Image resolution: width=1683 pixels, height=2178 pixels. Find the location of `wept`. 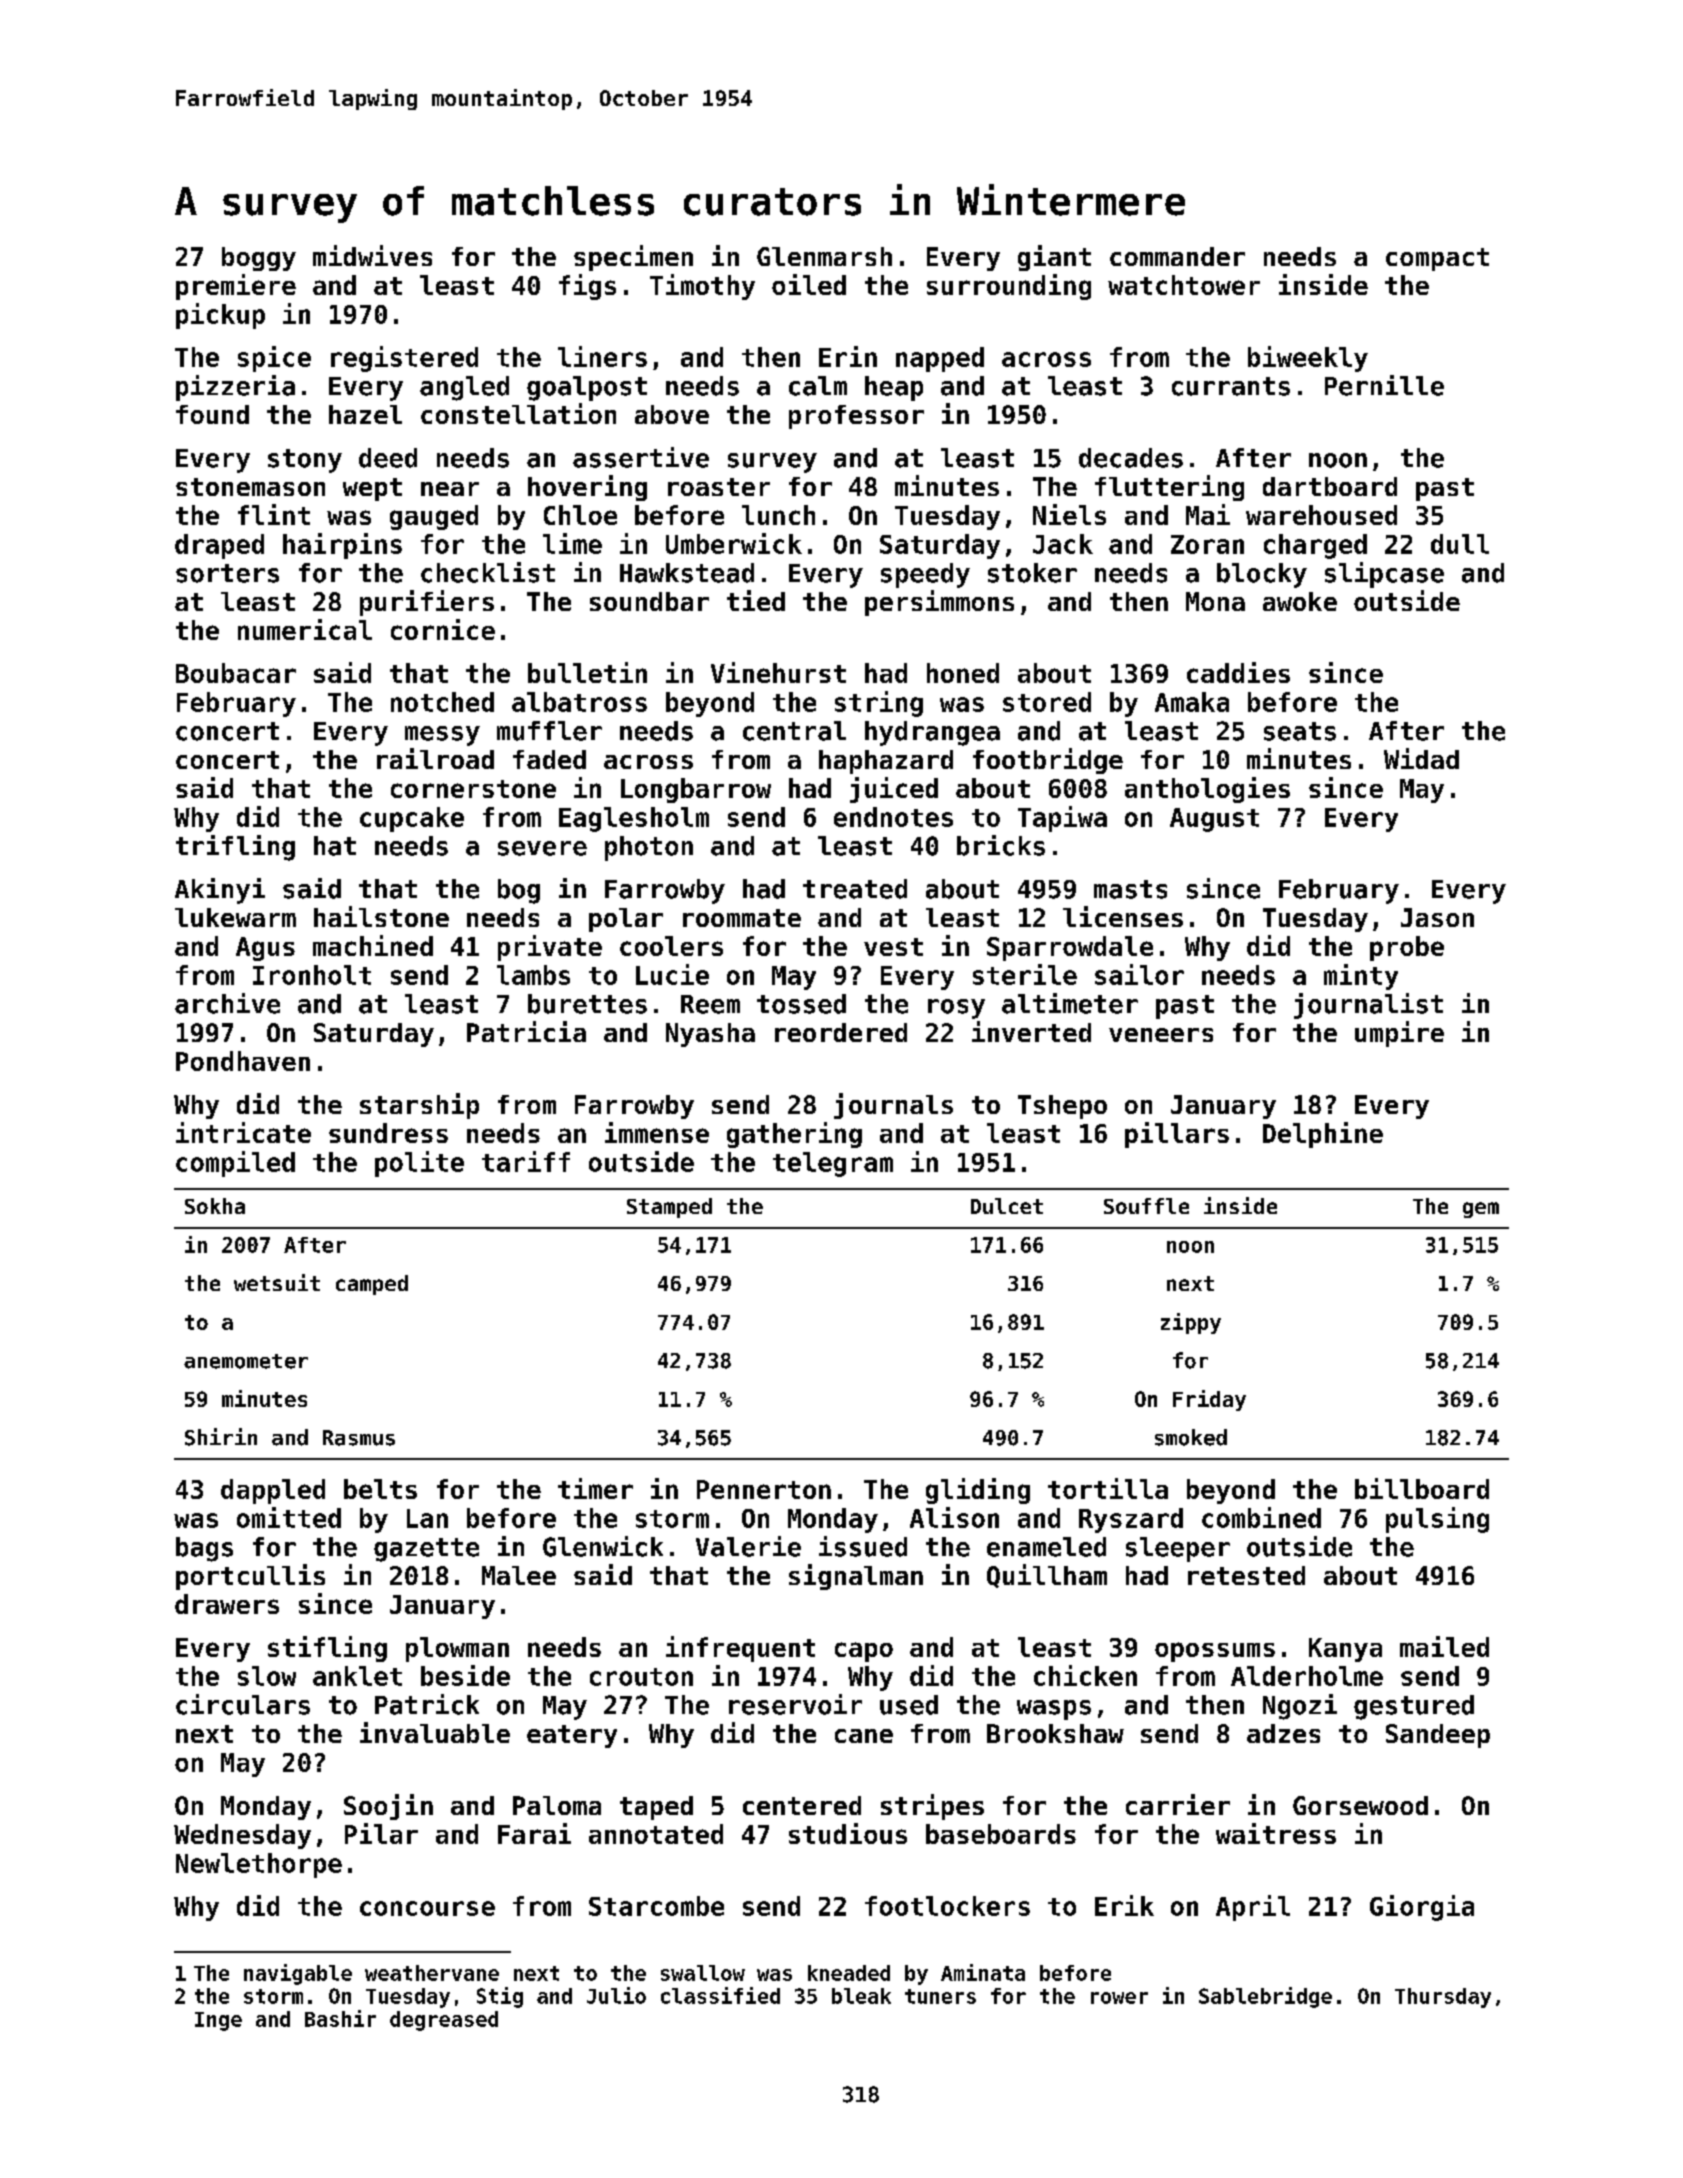

wept is located at coordinates (372, 489).
